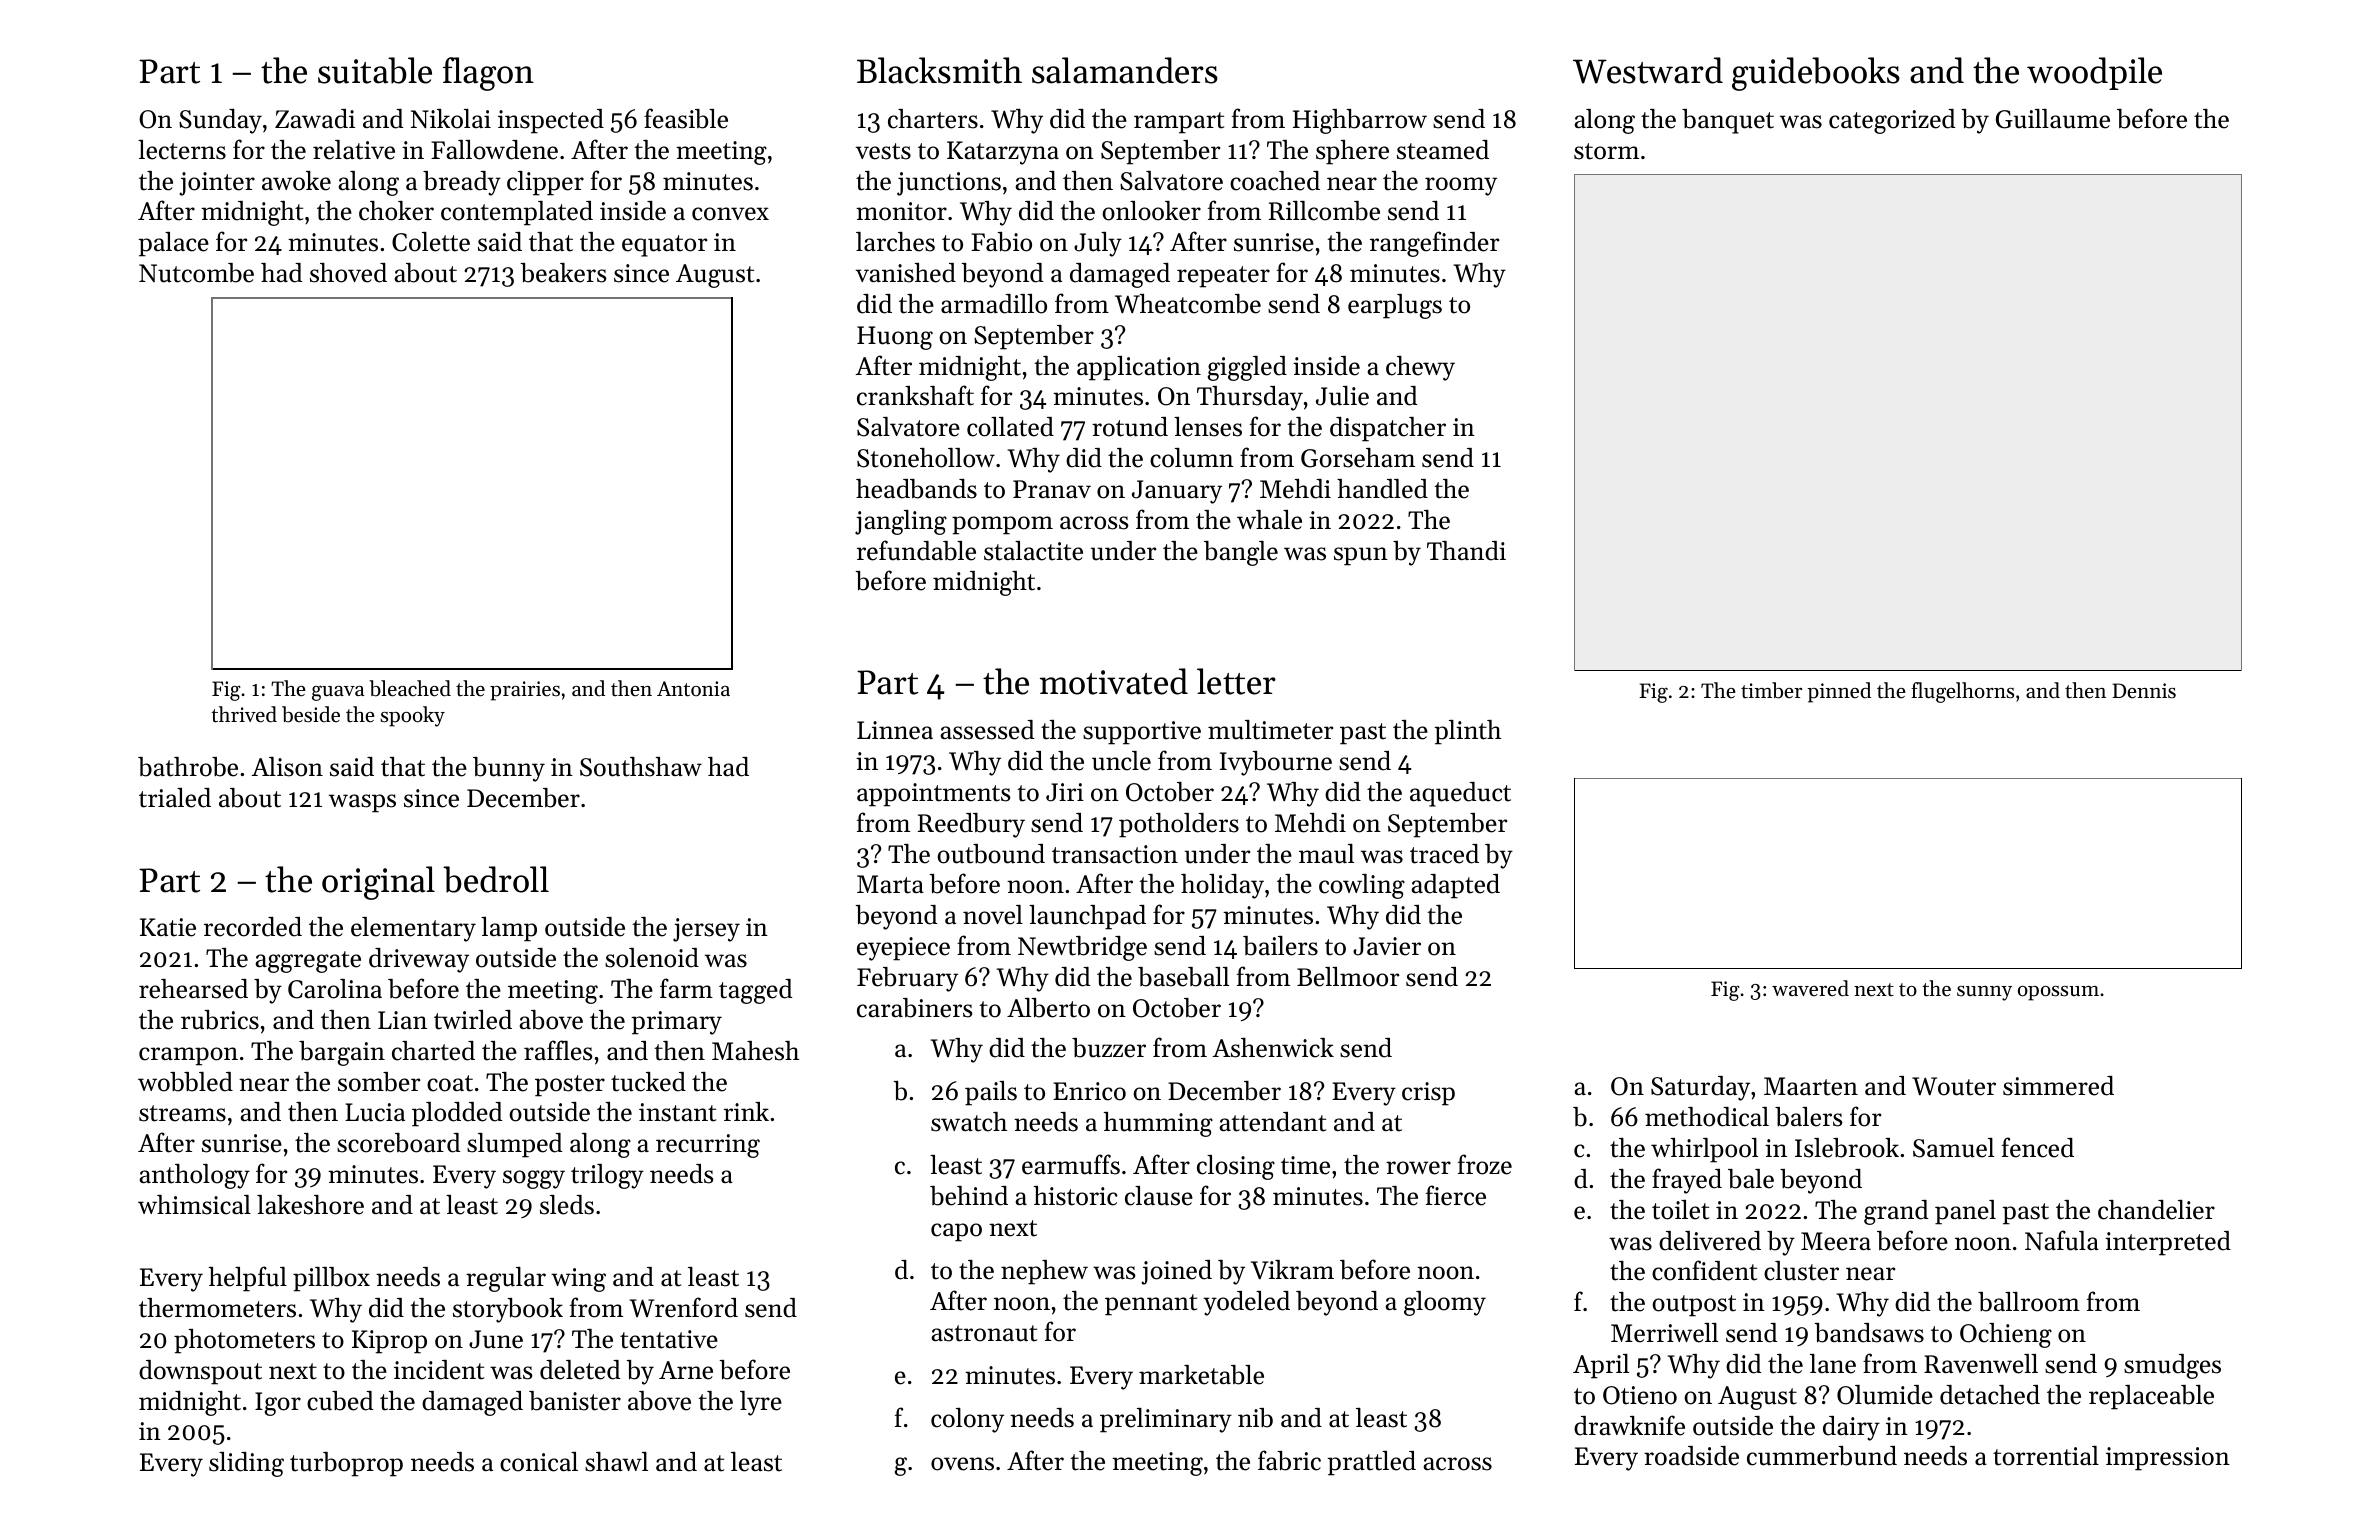 This screenshot has height=1540, width=2380. What do you see at coordinates (1839, 692) in the screenshot?
I see `pinned` at bounding box center [1839, 692].
